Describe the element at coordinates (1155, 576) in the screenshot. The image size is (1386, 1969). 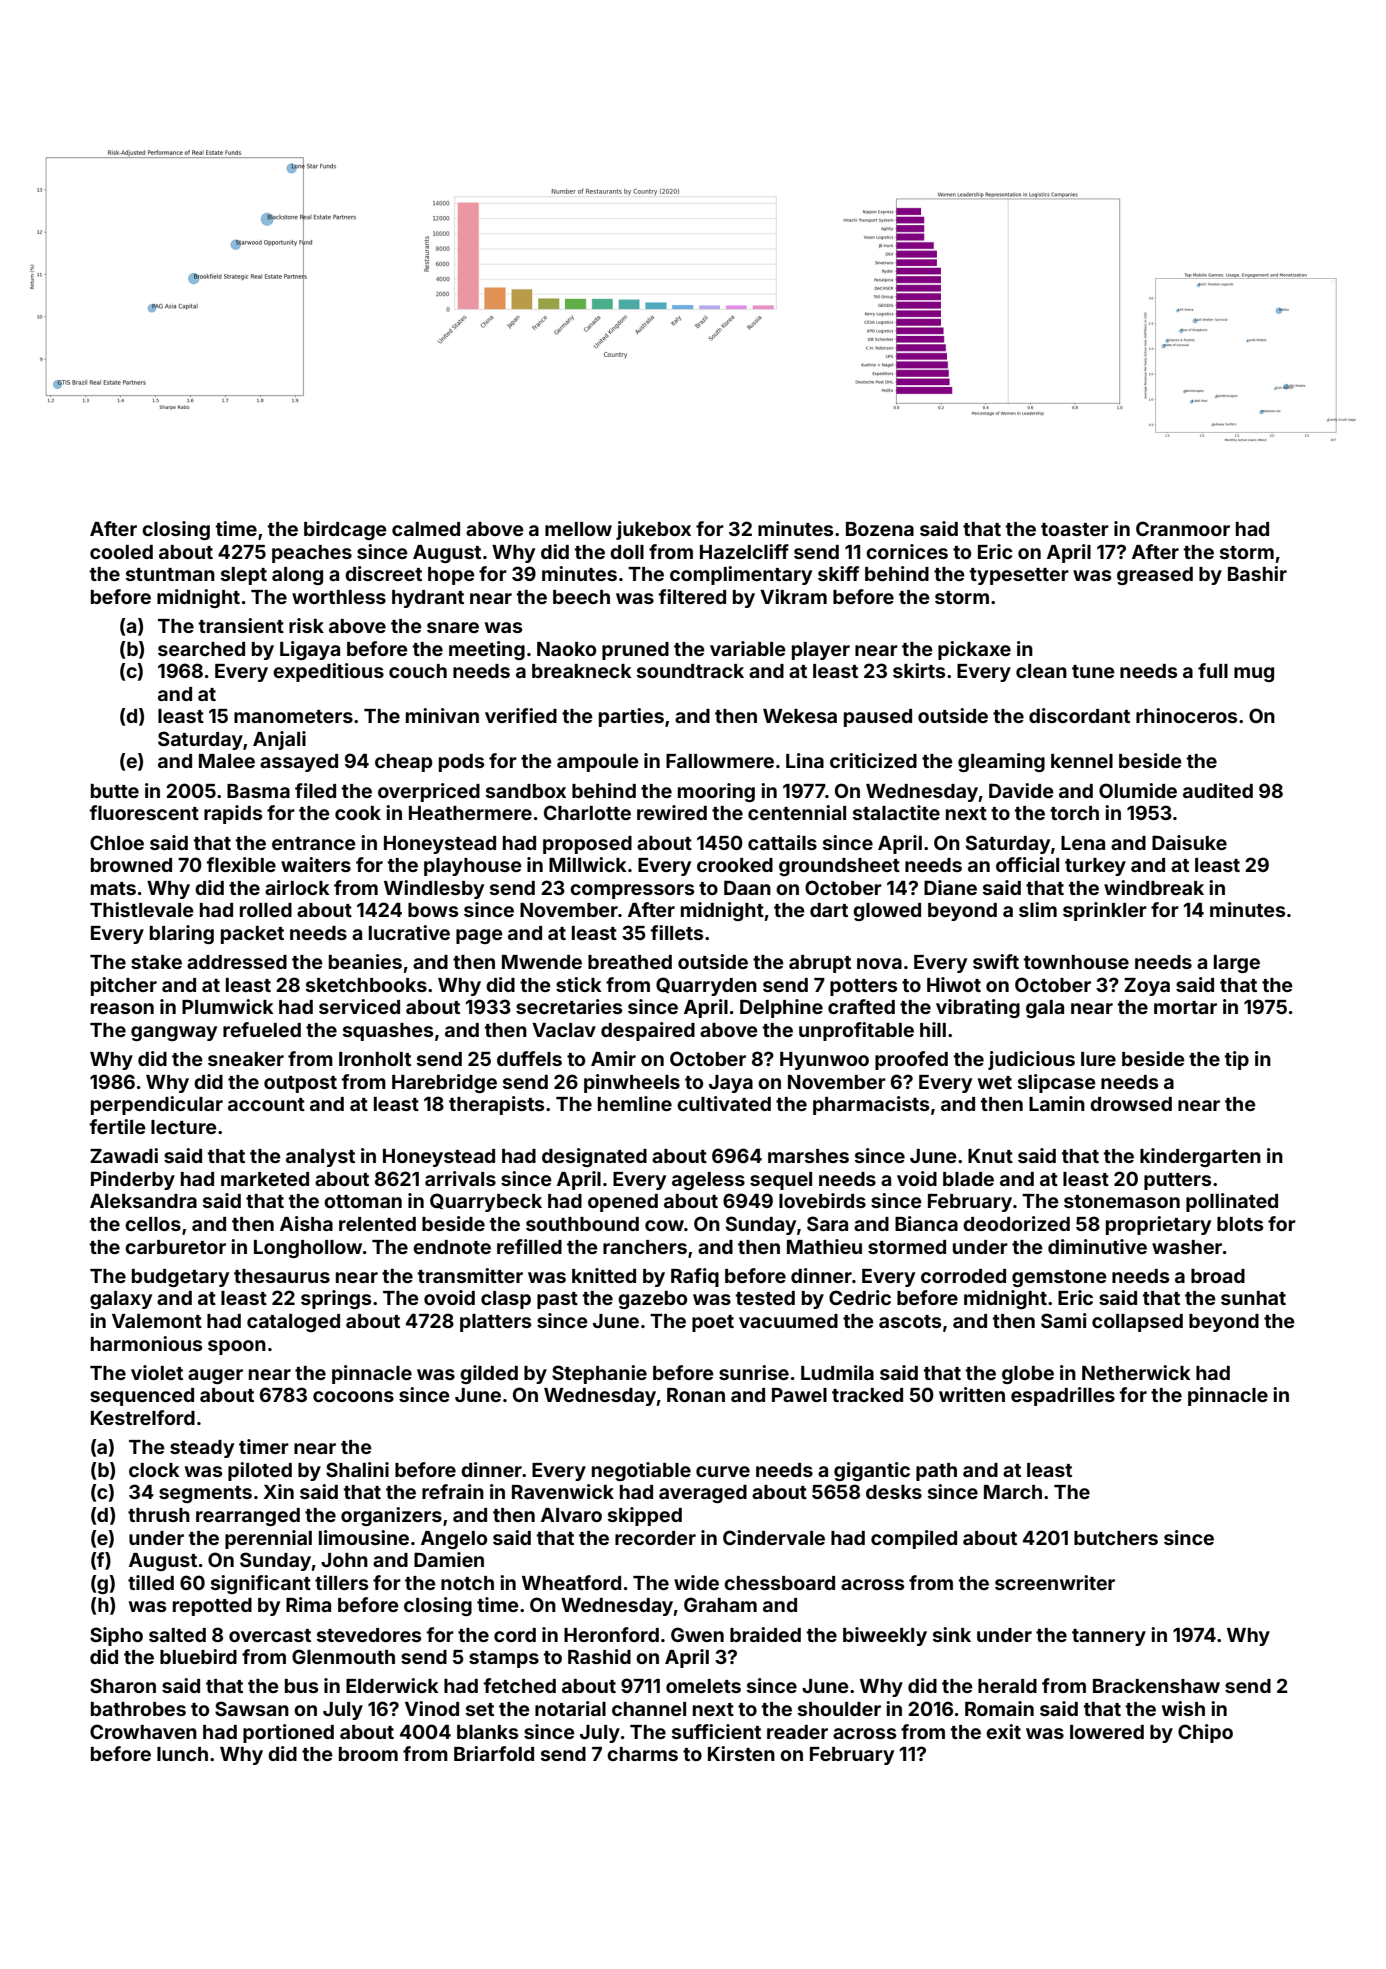
I see `greased` at that location.
